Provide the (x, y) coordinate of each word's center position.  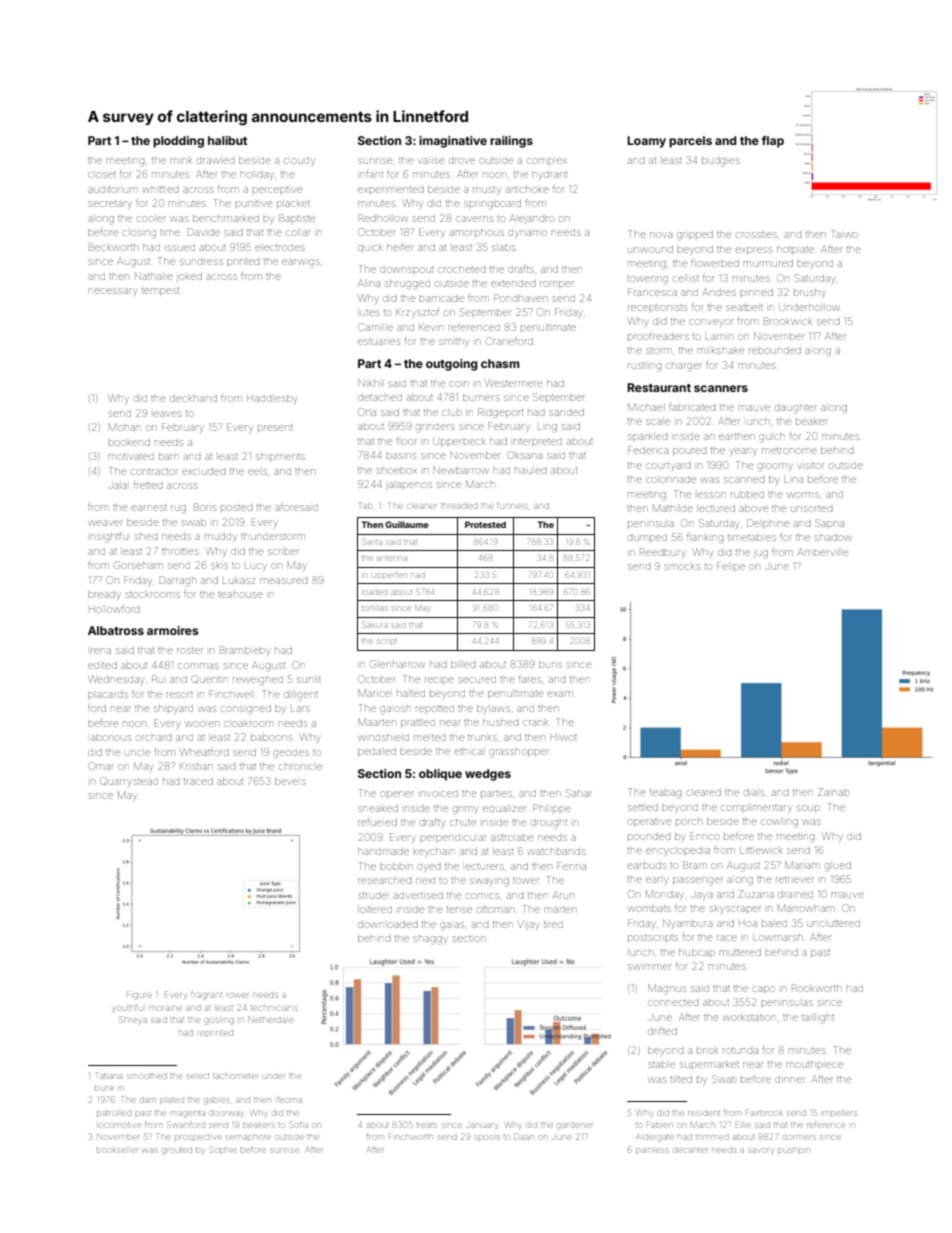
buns (550, 664)
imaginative (453, 142)
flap (773, 142)
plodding (178, 142)
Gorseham (138, 565)
